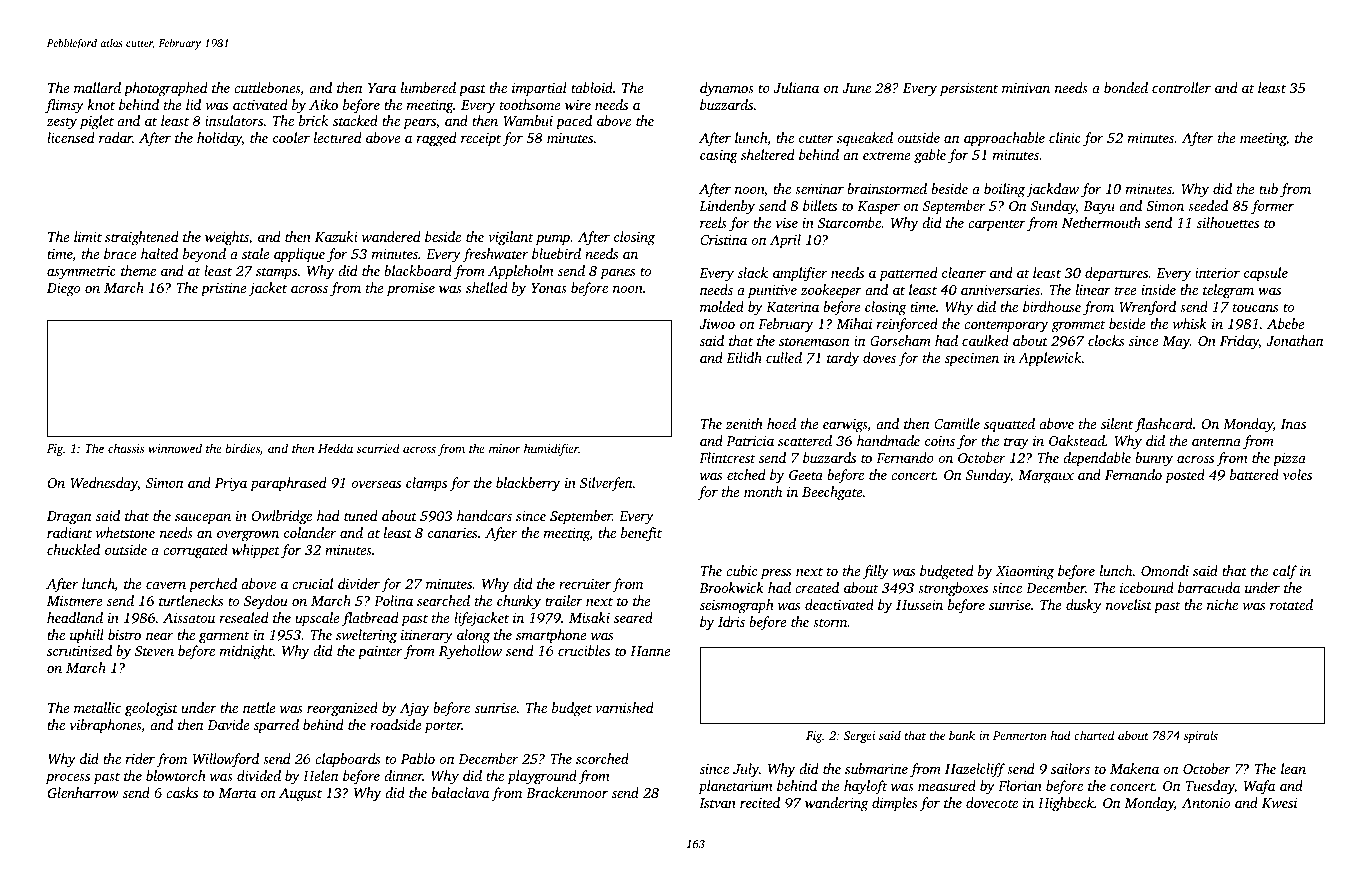 Image resolution: width=1372 pixels, height=887 pixels. Describe the element at coordinates (338, 137) in the screenshot. I see `lectured` at that location.
